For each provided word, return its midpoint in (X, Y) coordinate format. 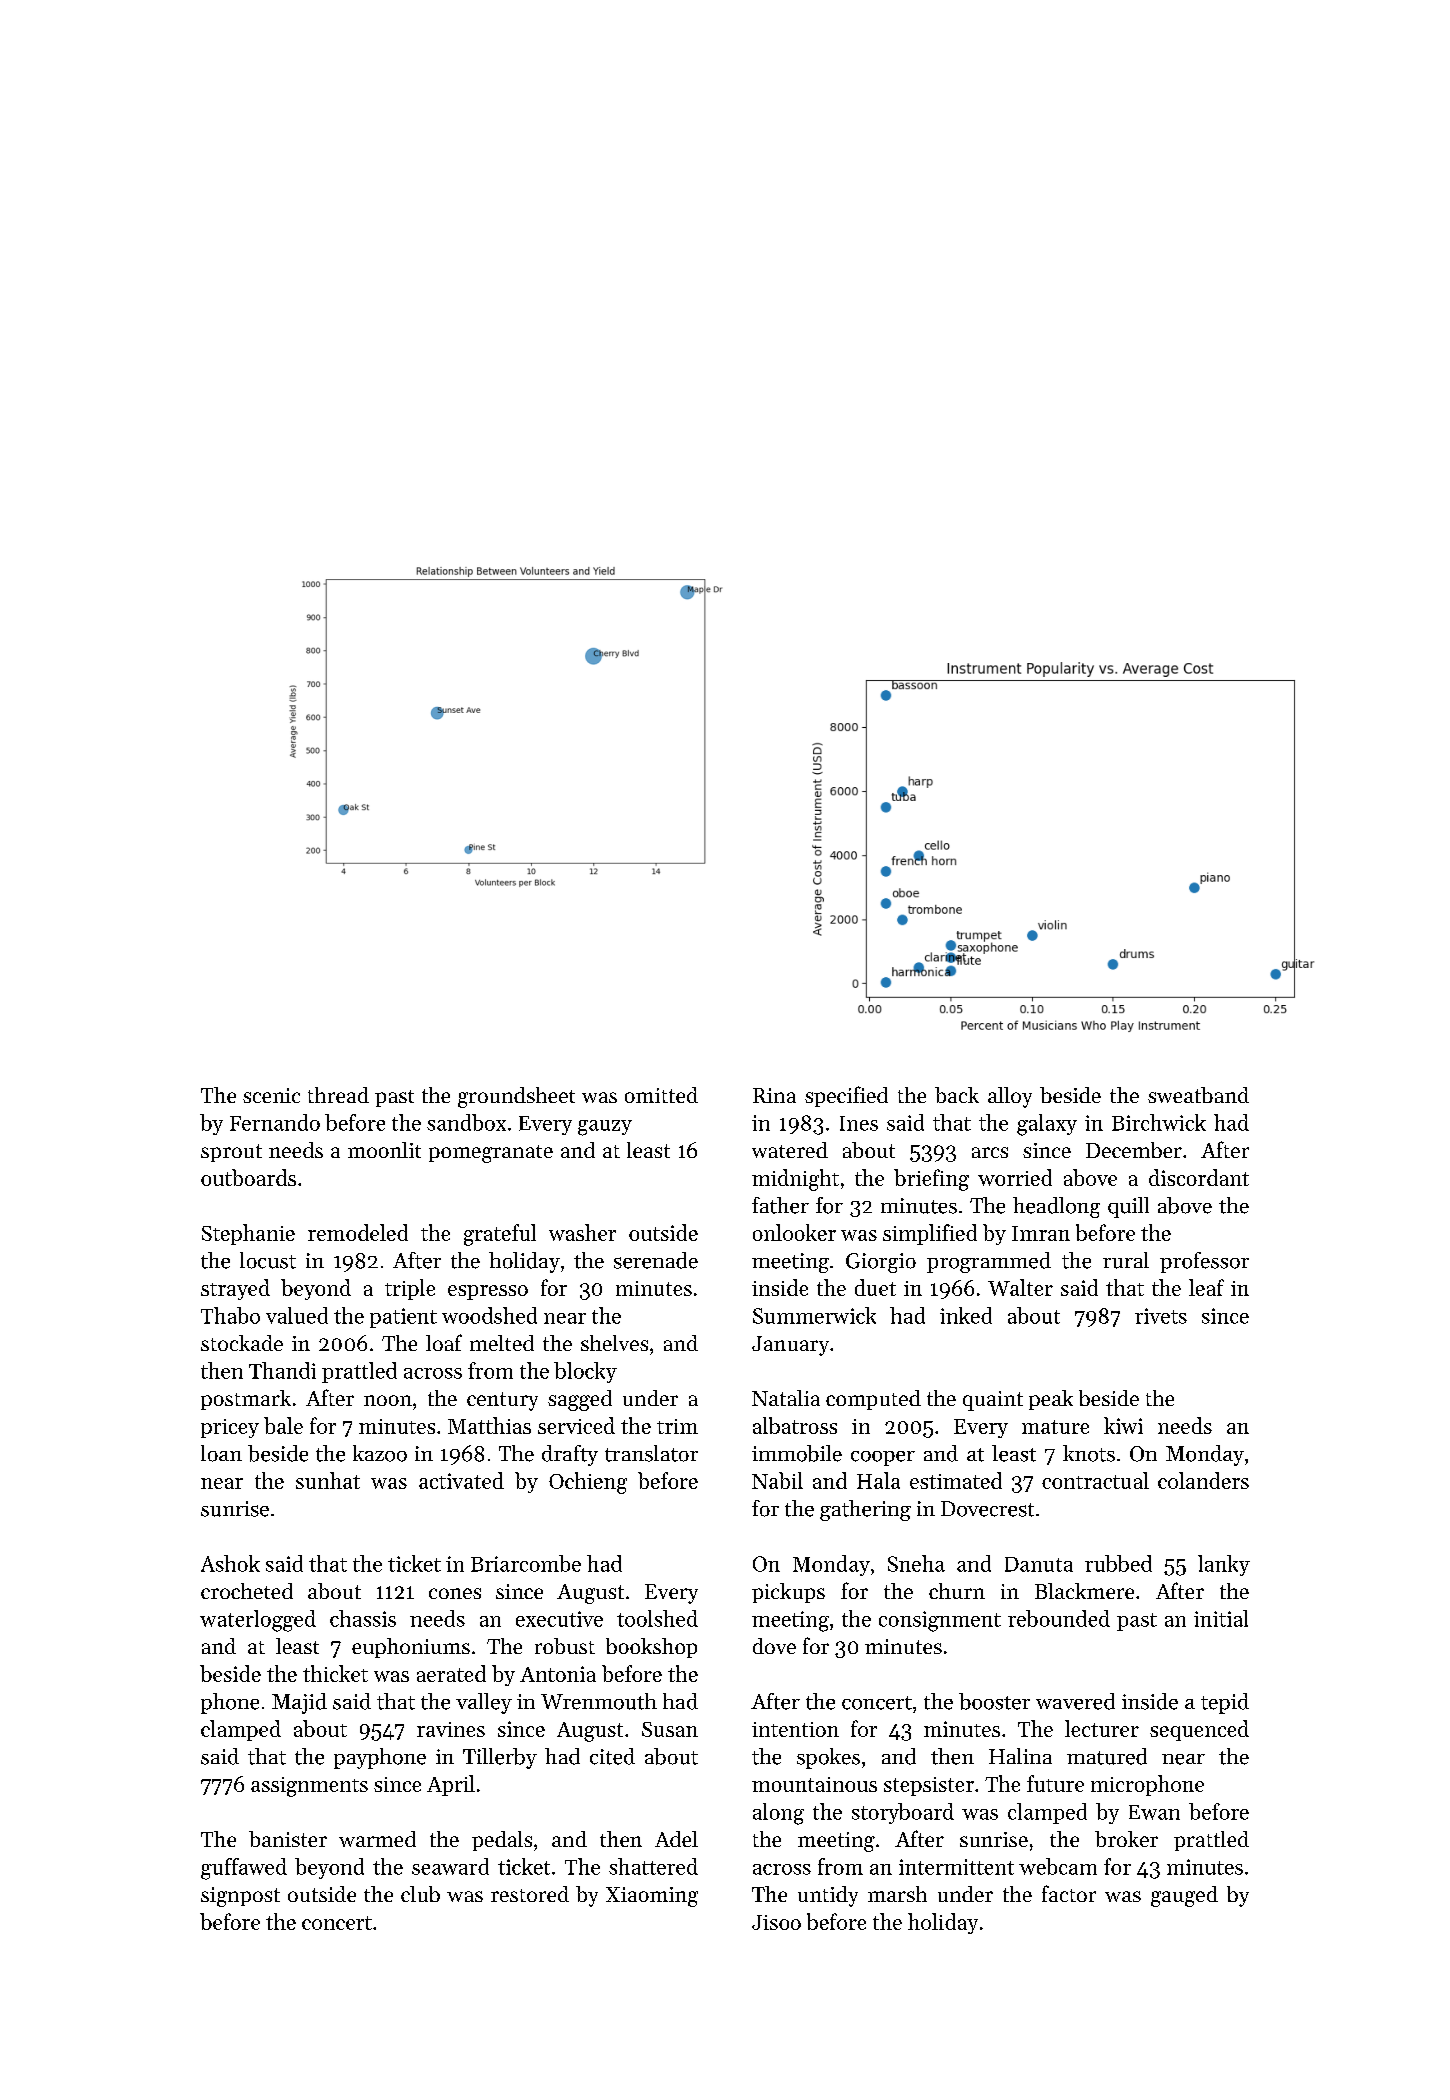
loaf (444, 1342)
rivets (1161, 1316)
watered (790, 1150)
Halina (1020, 1756)
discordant (1199, 1177)
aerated (451, 1673)
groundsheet (516, 1097)
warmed (377, 1839)
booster (994, 1701)
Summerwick (814, 1315)
